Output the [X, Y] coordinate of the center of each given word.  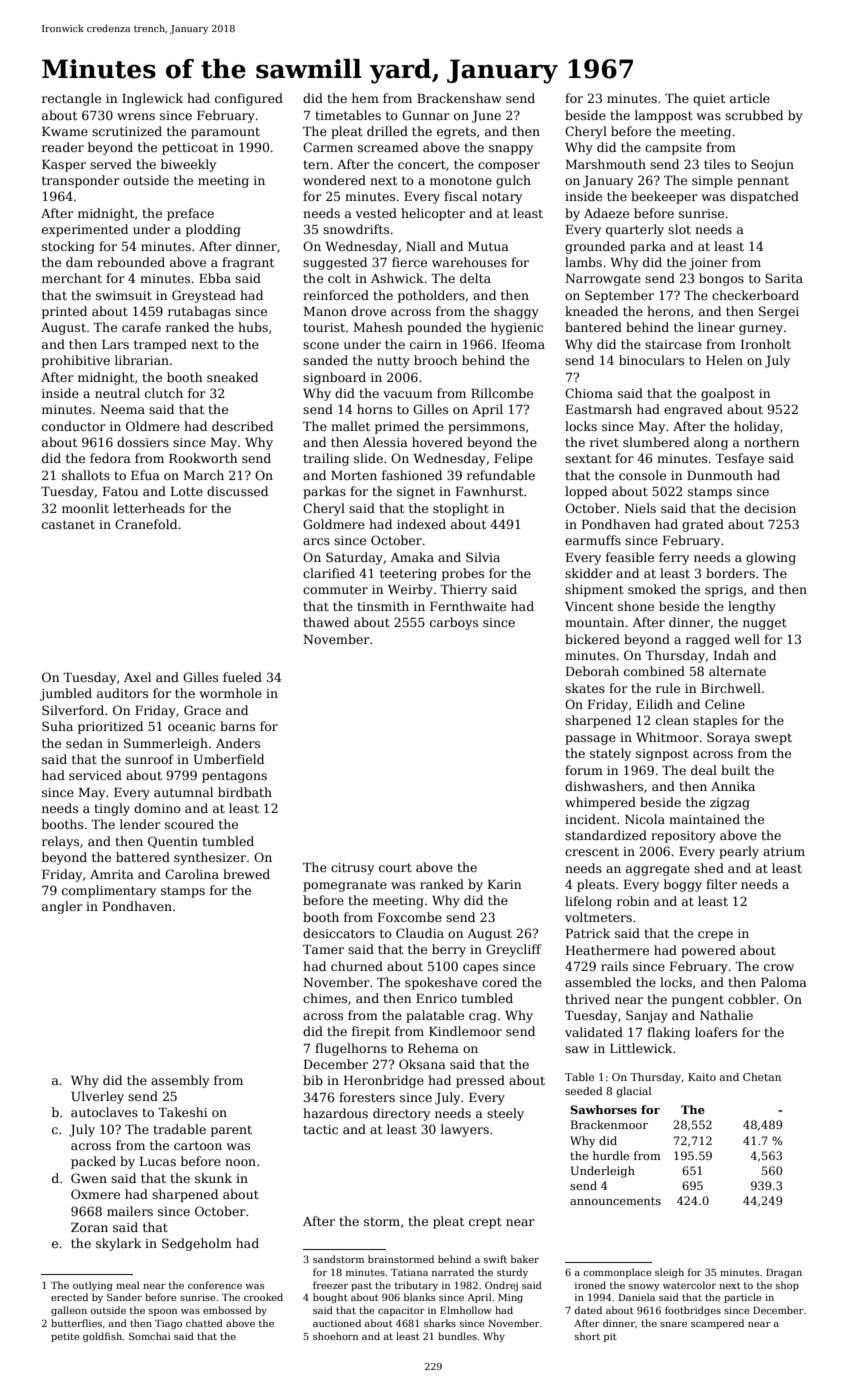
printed [64, 312]
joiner [708, 264]
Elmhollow [466, 1310]
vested [376, 213]
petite [65, 1337]
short [587, 1336]
